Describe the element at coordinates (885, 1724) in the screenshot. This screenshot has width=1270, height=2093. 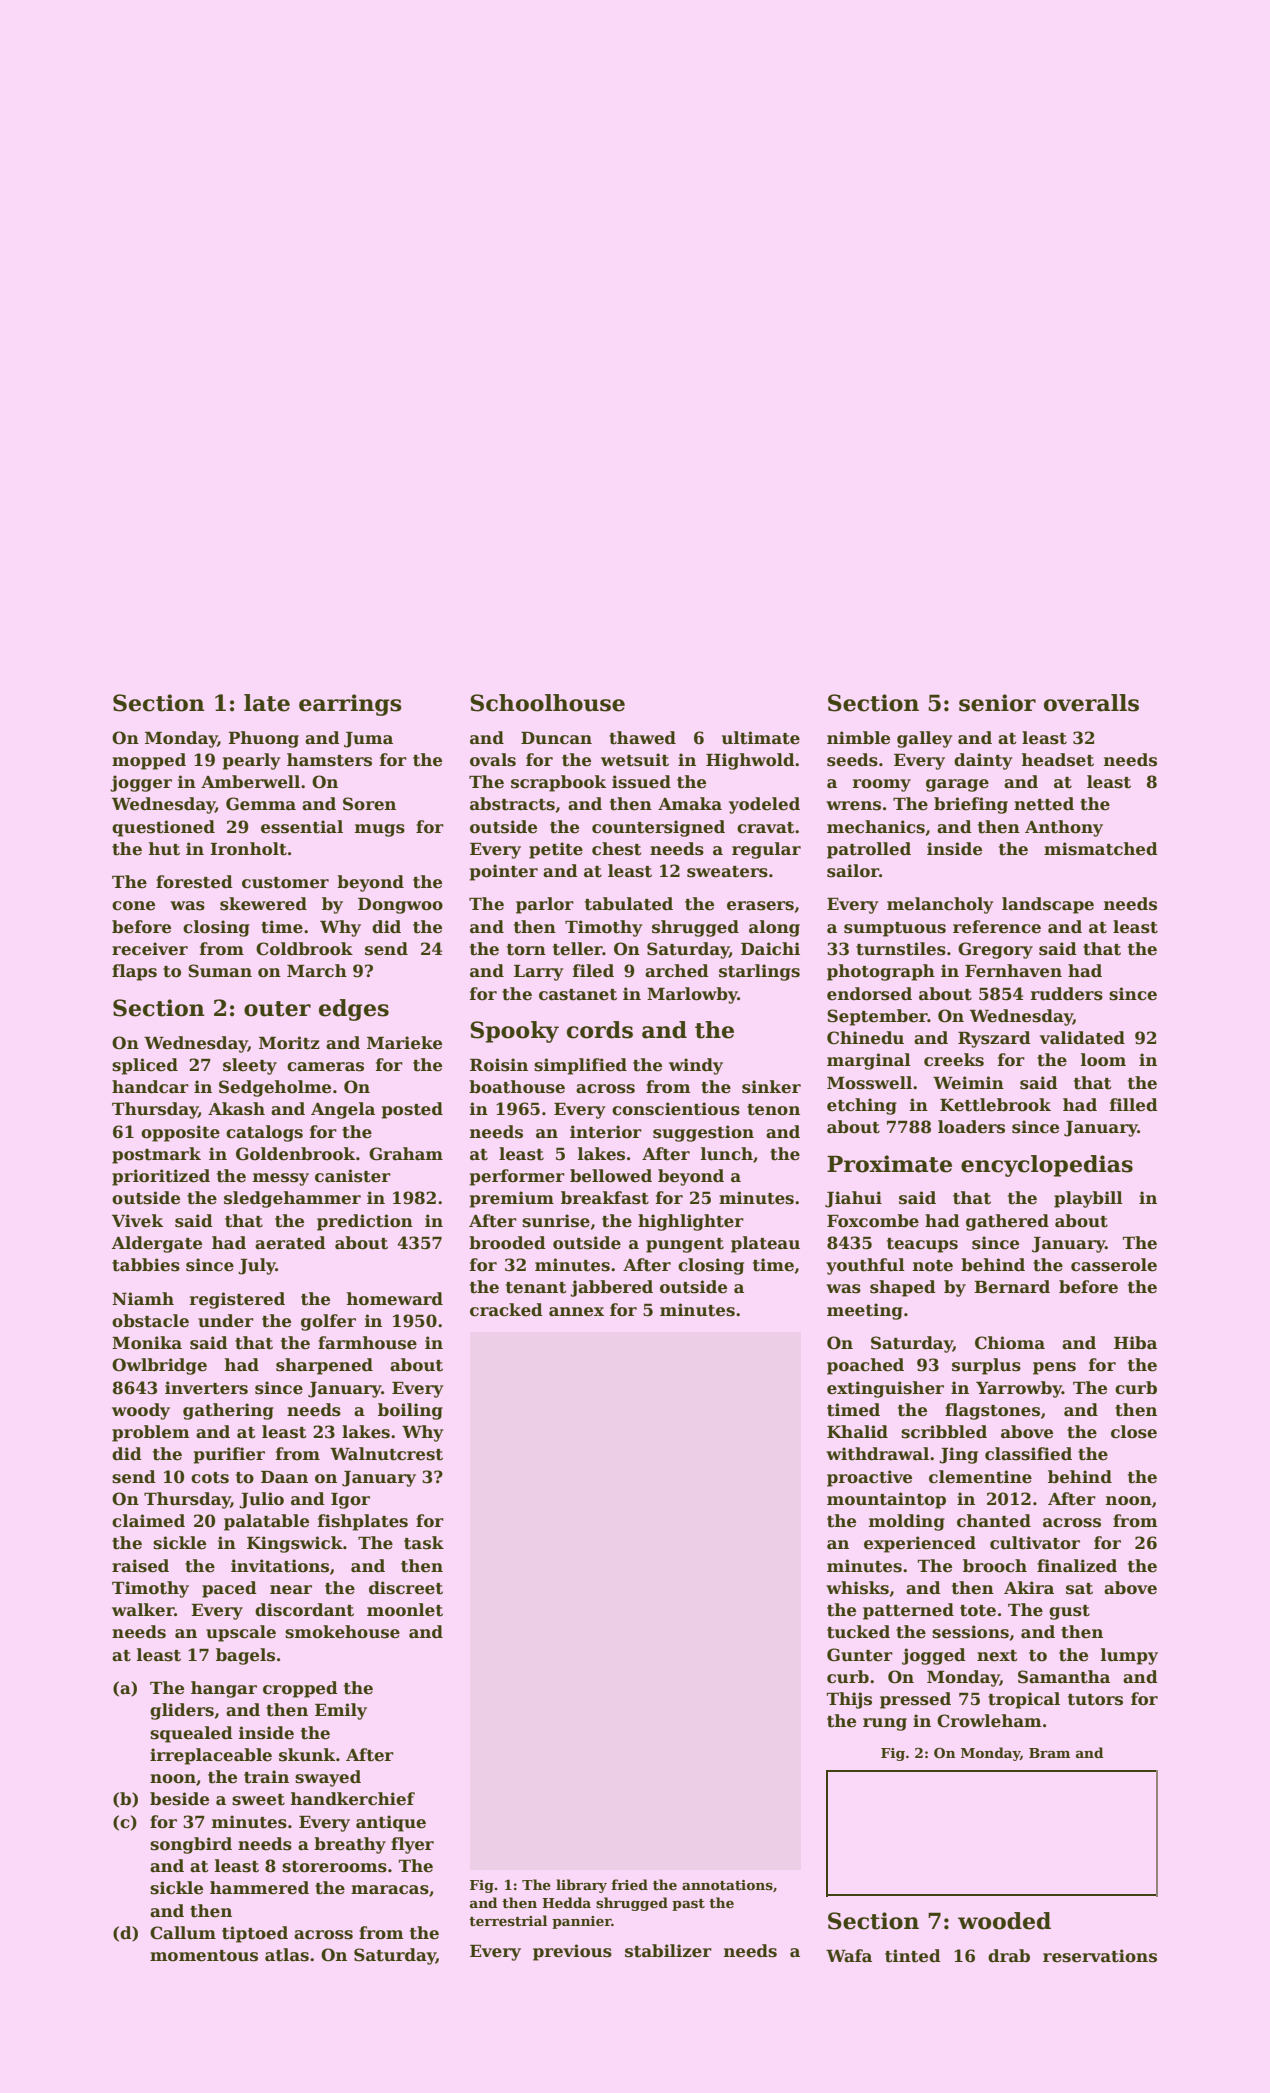
I see `rung` at that location.
